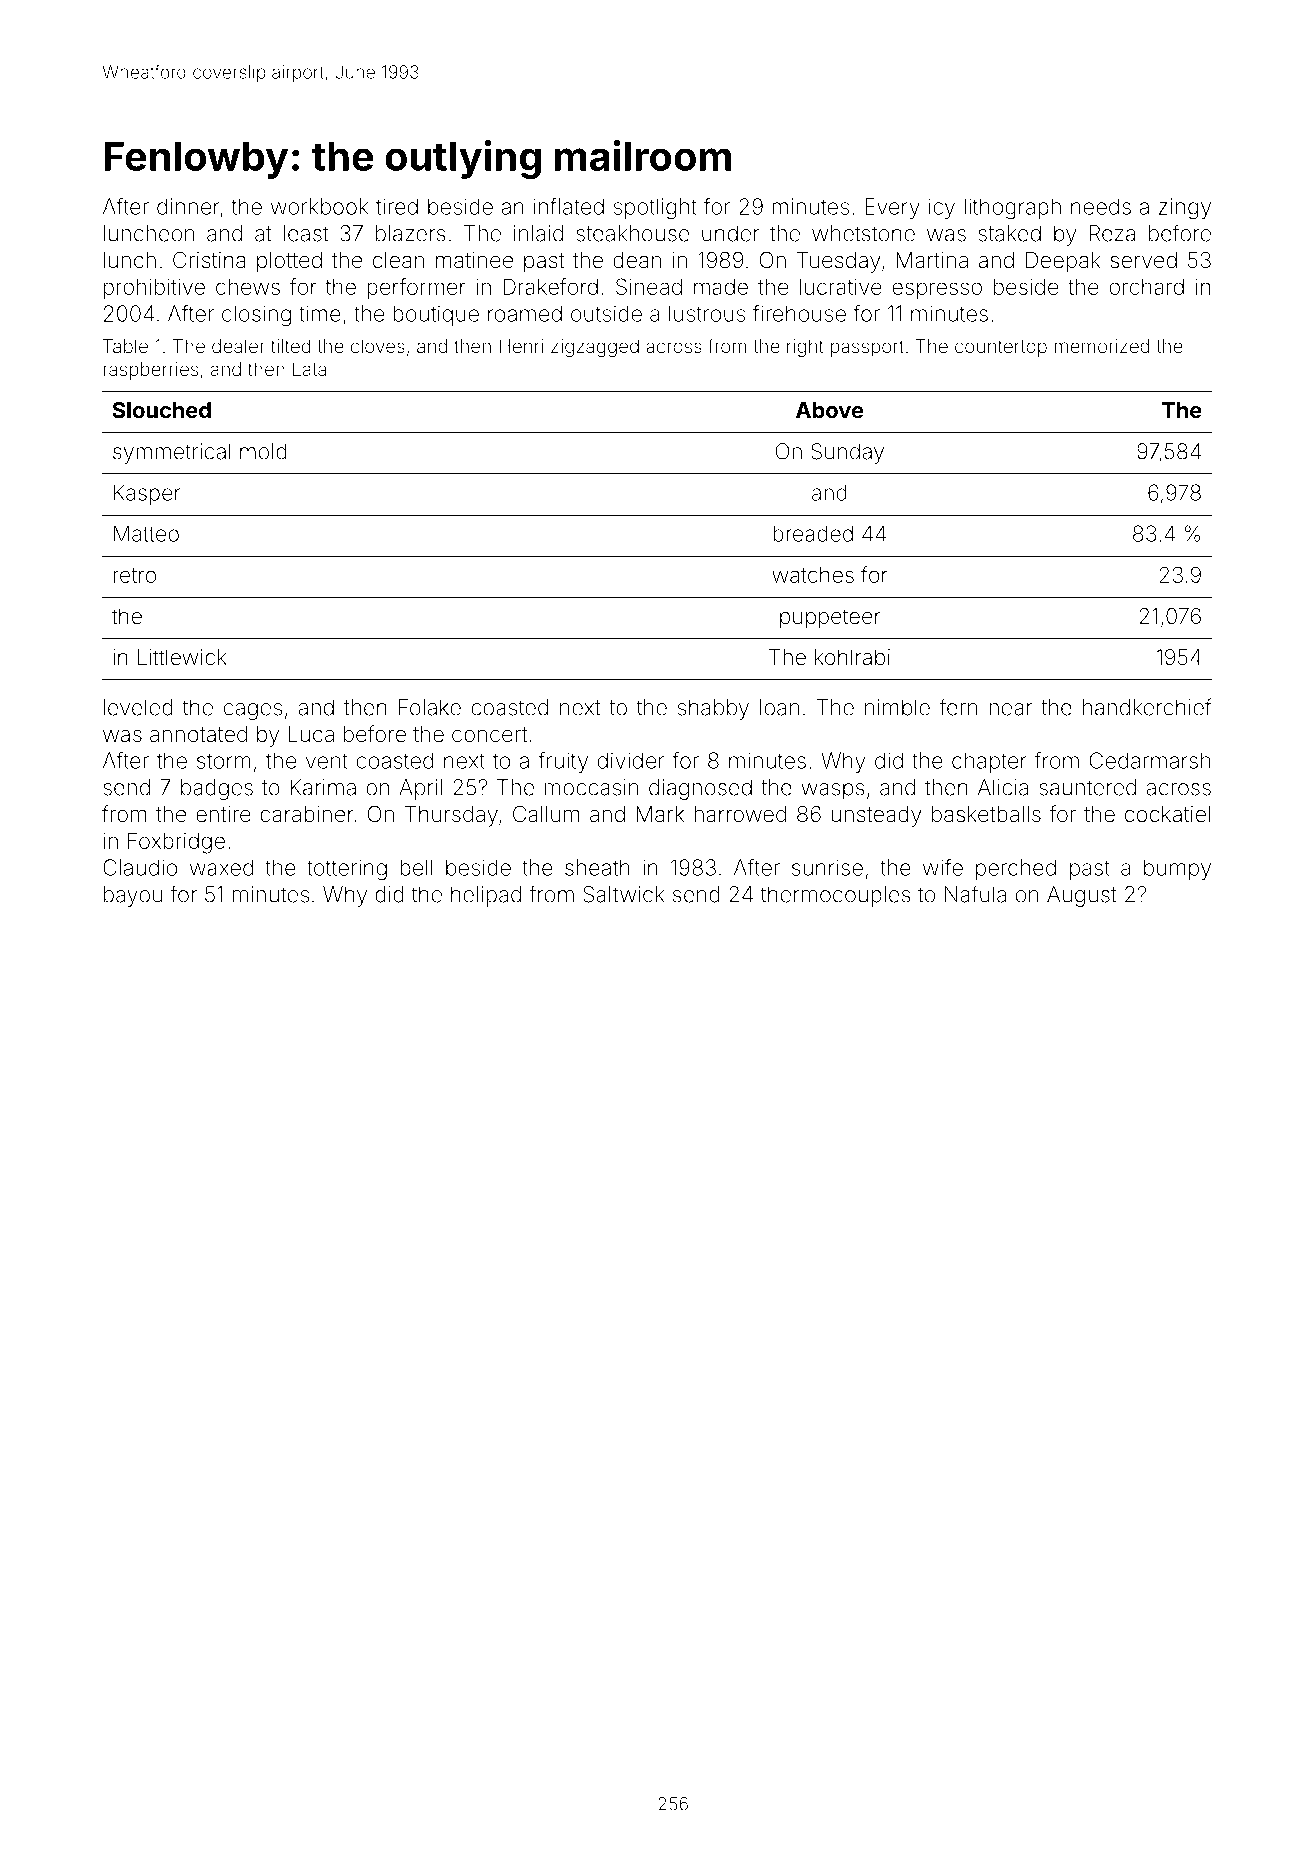 The width and height of the image is (1314, 1858). Describe the element at coordinates (489, 735) in the image. I see `concert` at that location.
